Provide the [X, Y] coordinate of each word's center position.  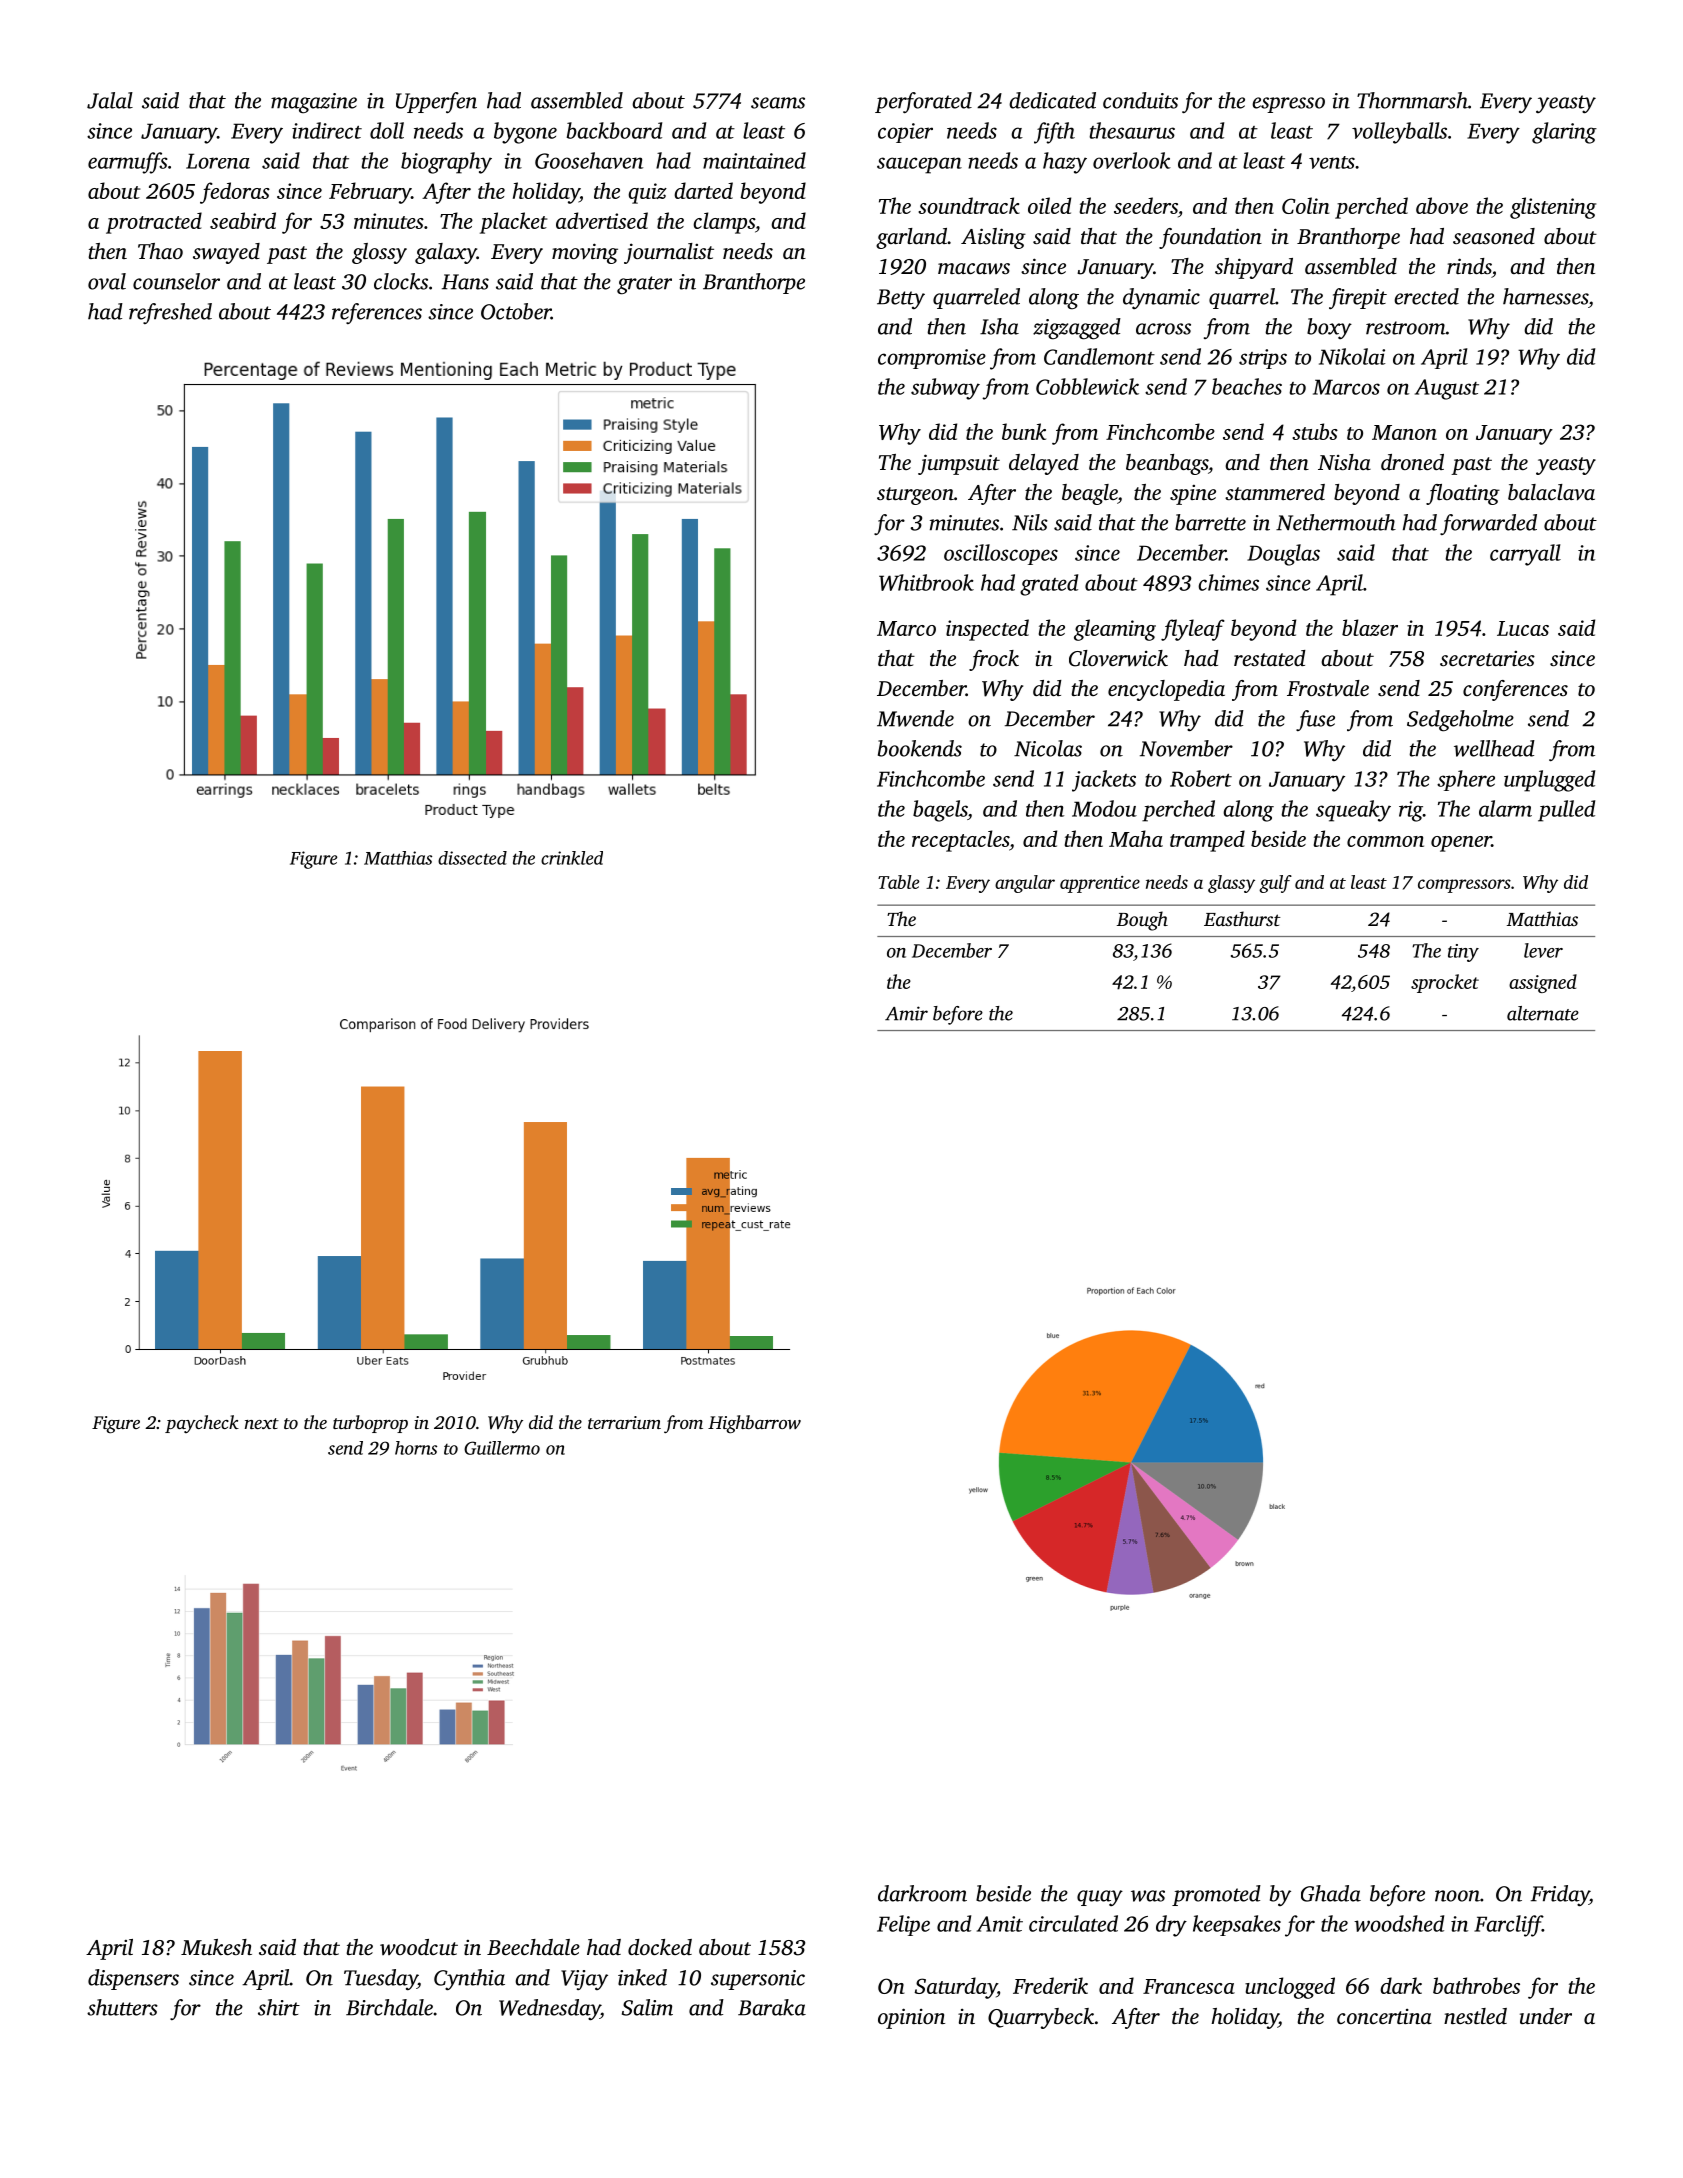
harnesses [1545, 296]
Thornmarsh [1412, 100]
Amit [1000, 1924]
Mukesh [216, 1947]
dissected [472, 858]
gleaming [1115, 630]
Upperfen [436, 102]
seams [778, 103]
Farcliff [1508, 1926]
